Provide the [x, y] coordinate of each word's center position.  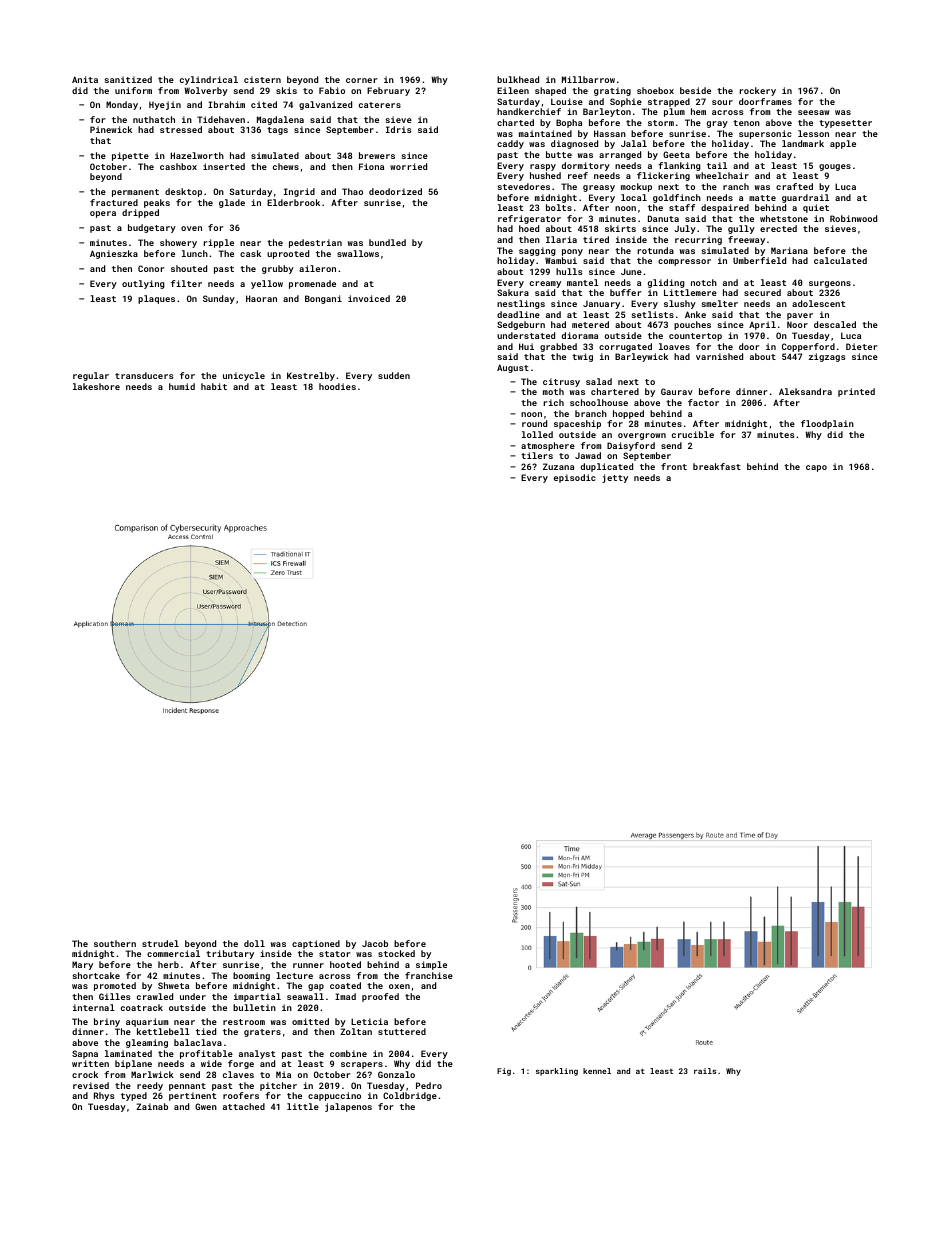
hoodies [337, 386]
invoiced [369, 298]
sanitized [128, 79]
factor [703, 402]
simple [431, 965]
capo [816, 468]
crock [85, 1074]
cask [250, 253]
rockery [758, 91]
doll [254, 943]
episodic [575, 478]
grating [612, 91]
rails [705, 1071]
